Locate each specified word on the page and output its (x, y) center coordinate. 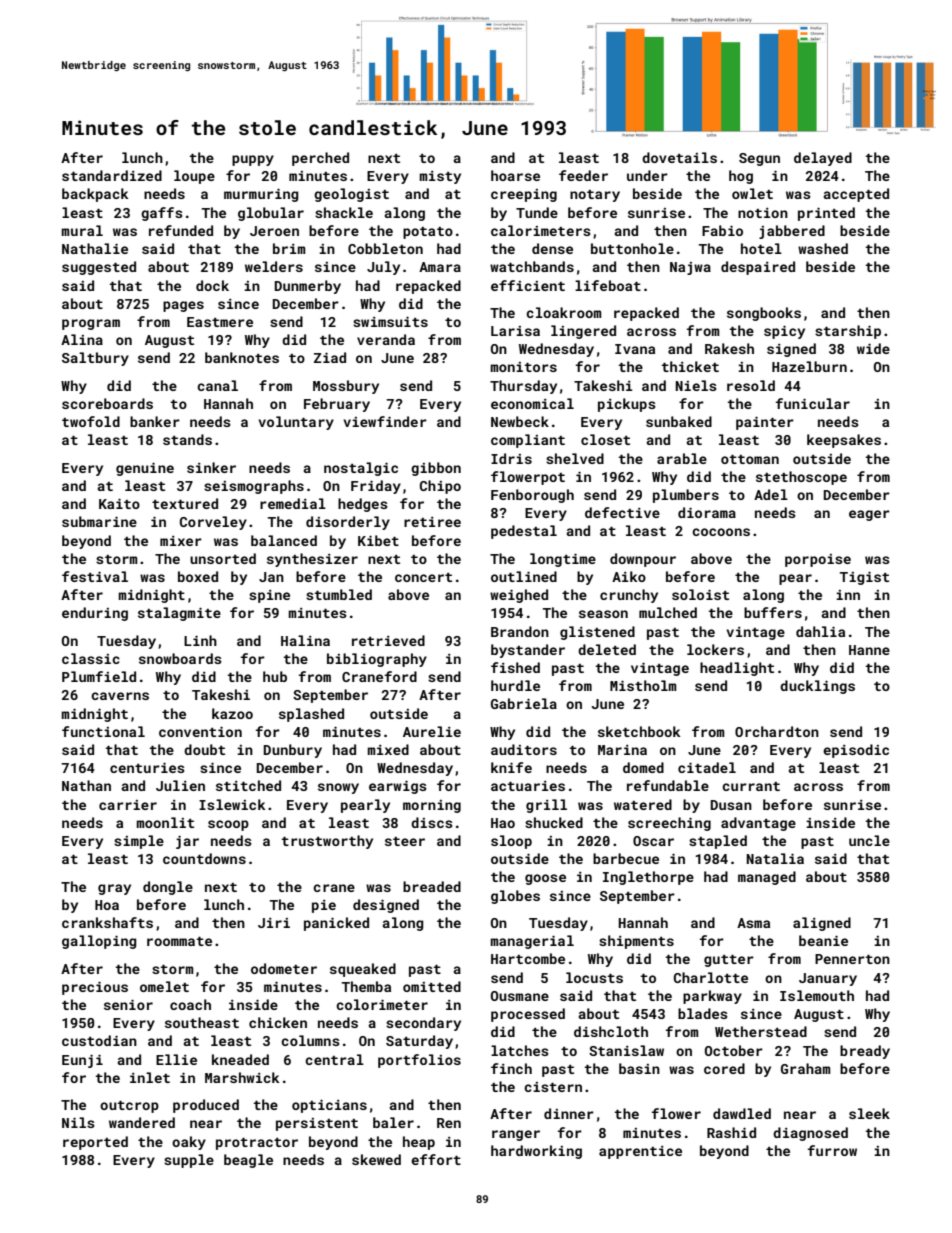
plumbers (686, 496)
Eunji (82, 1061)
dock (212, 285)
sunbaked (679, 421)
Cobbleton (385, 248)
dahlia (820, 631)
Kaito (119, 503)
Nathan (86, 785)
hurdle (515, 685)
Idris (511, 458)
